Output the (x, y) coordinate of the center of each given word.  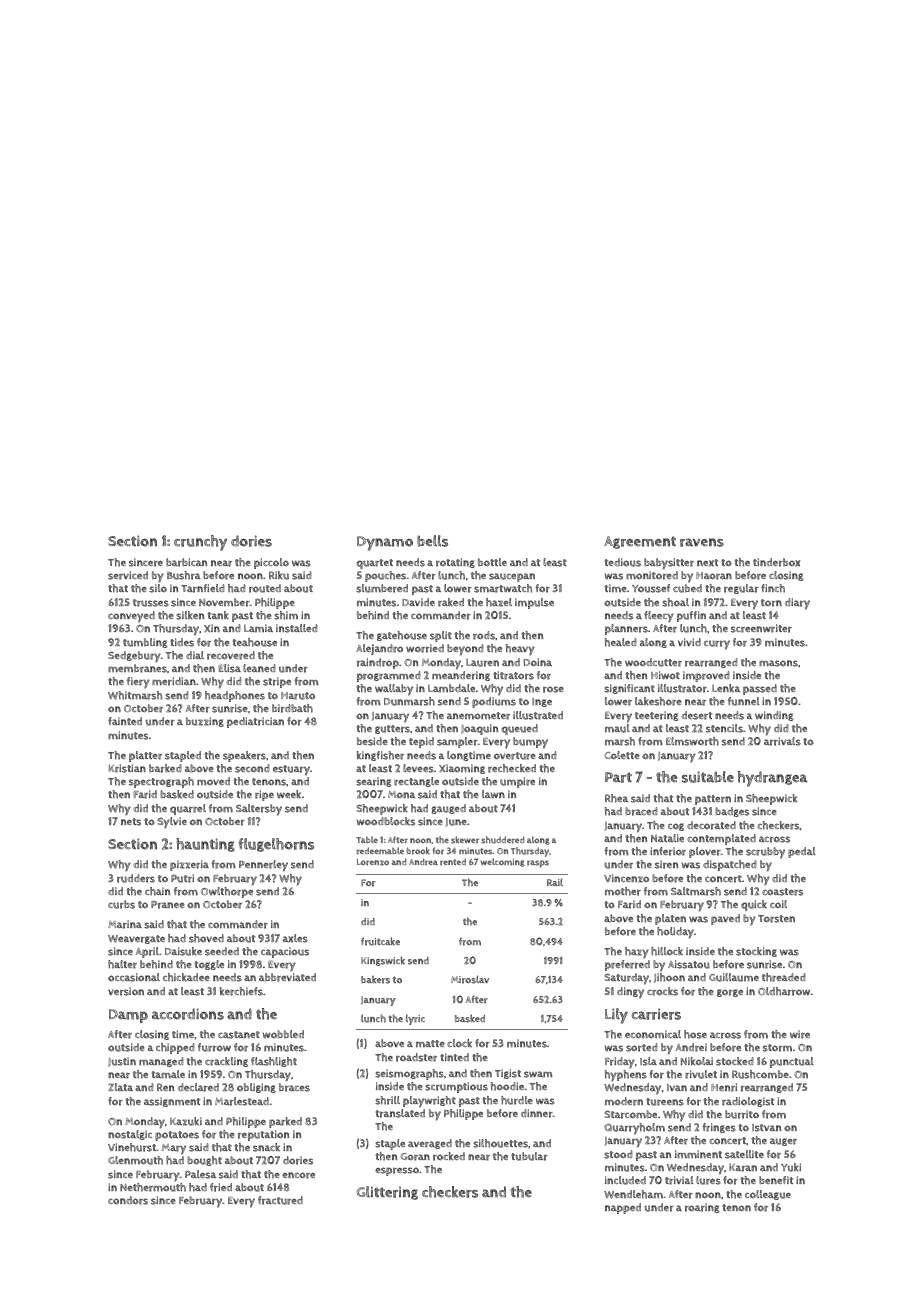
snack (266, 1147)
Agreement (640, 542)
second (252, 768)
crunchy (200, 543)
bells (432, 541)
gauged (448, 809)
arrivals (782, 741)
